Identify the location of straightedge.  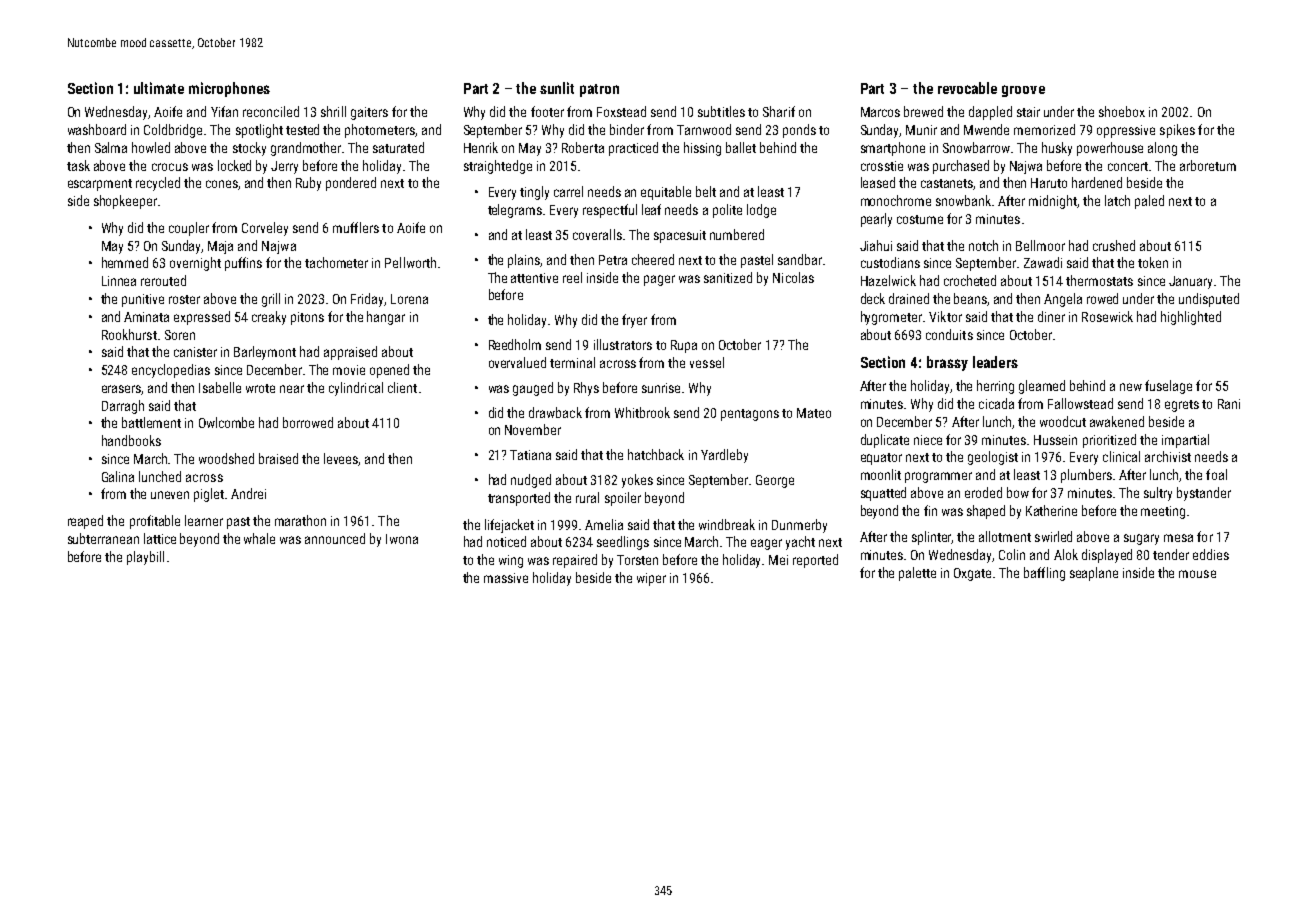
(498, 167).
